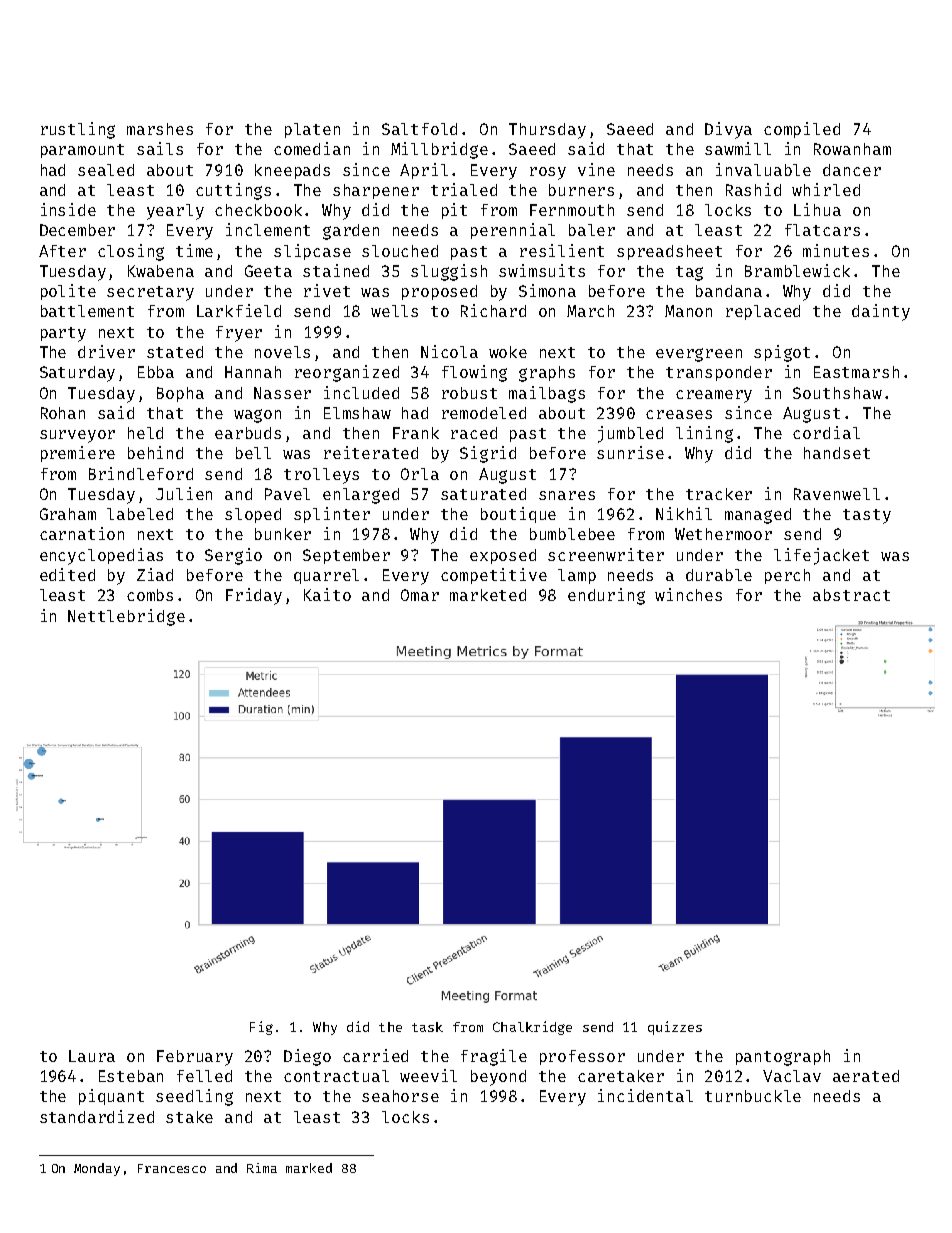  What do you see at coordinates (532, 1028) in the page?
I see `Chalkridge` at bounding box center [532, 1028].
